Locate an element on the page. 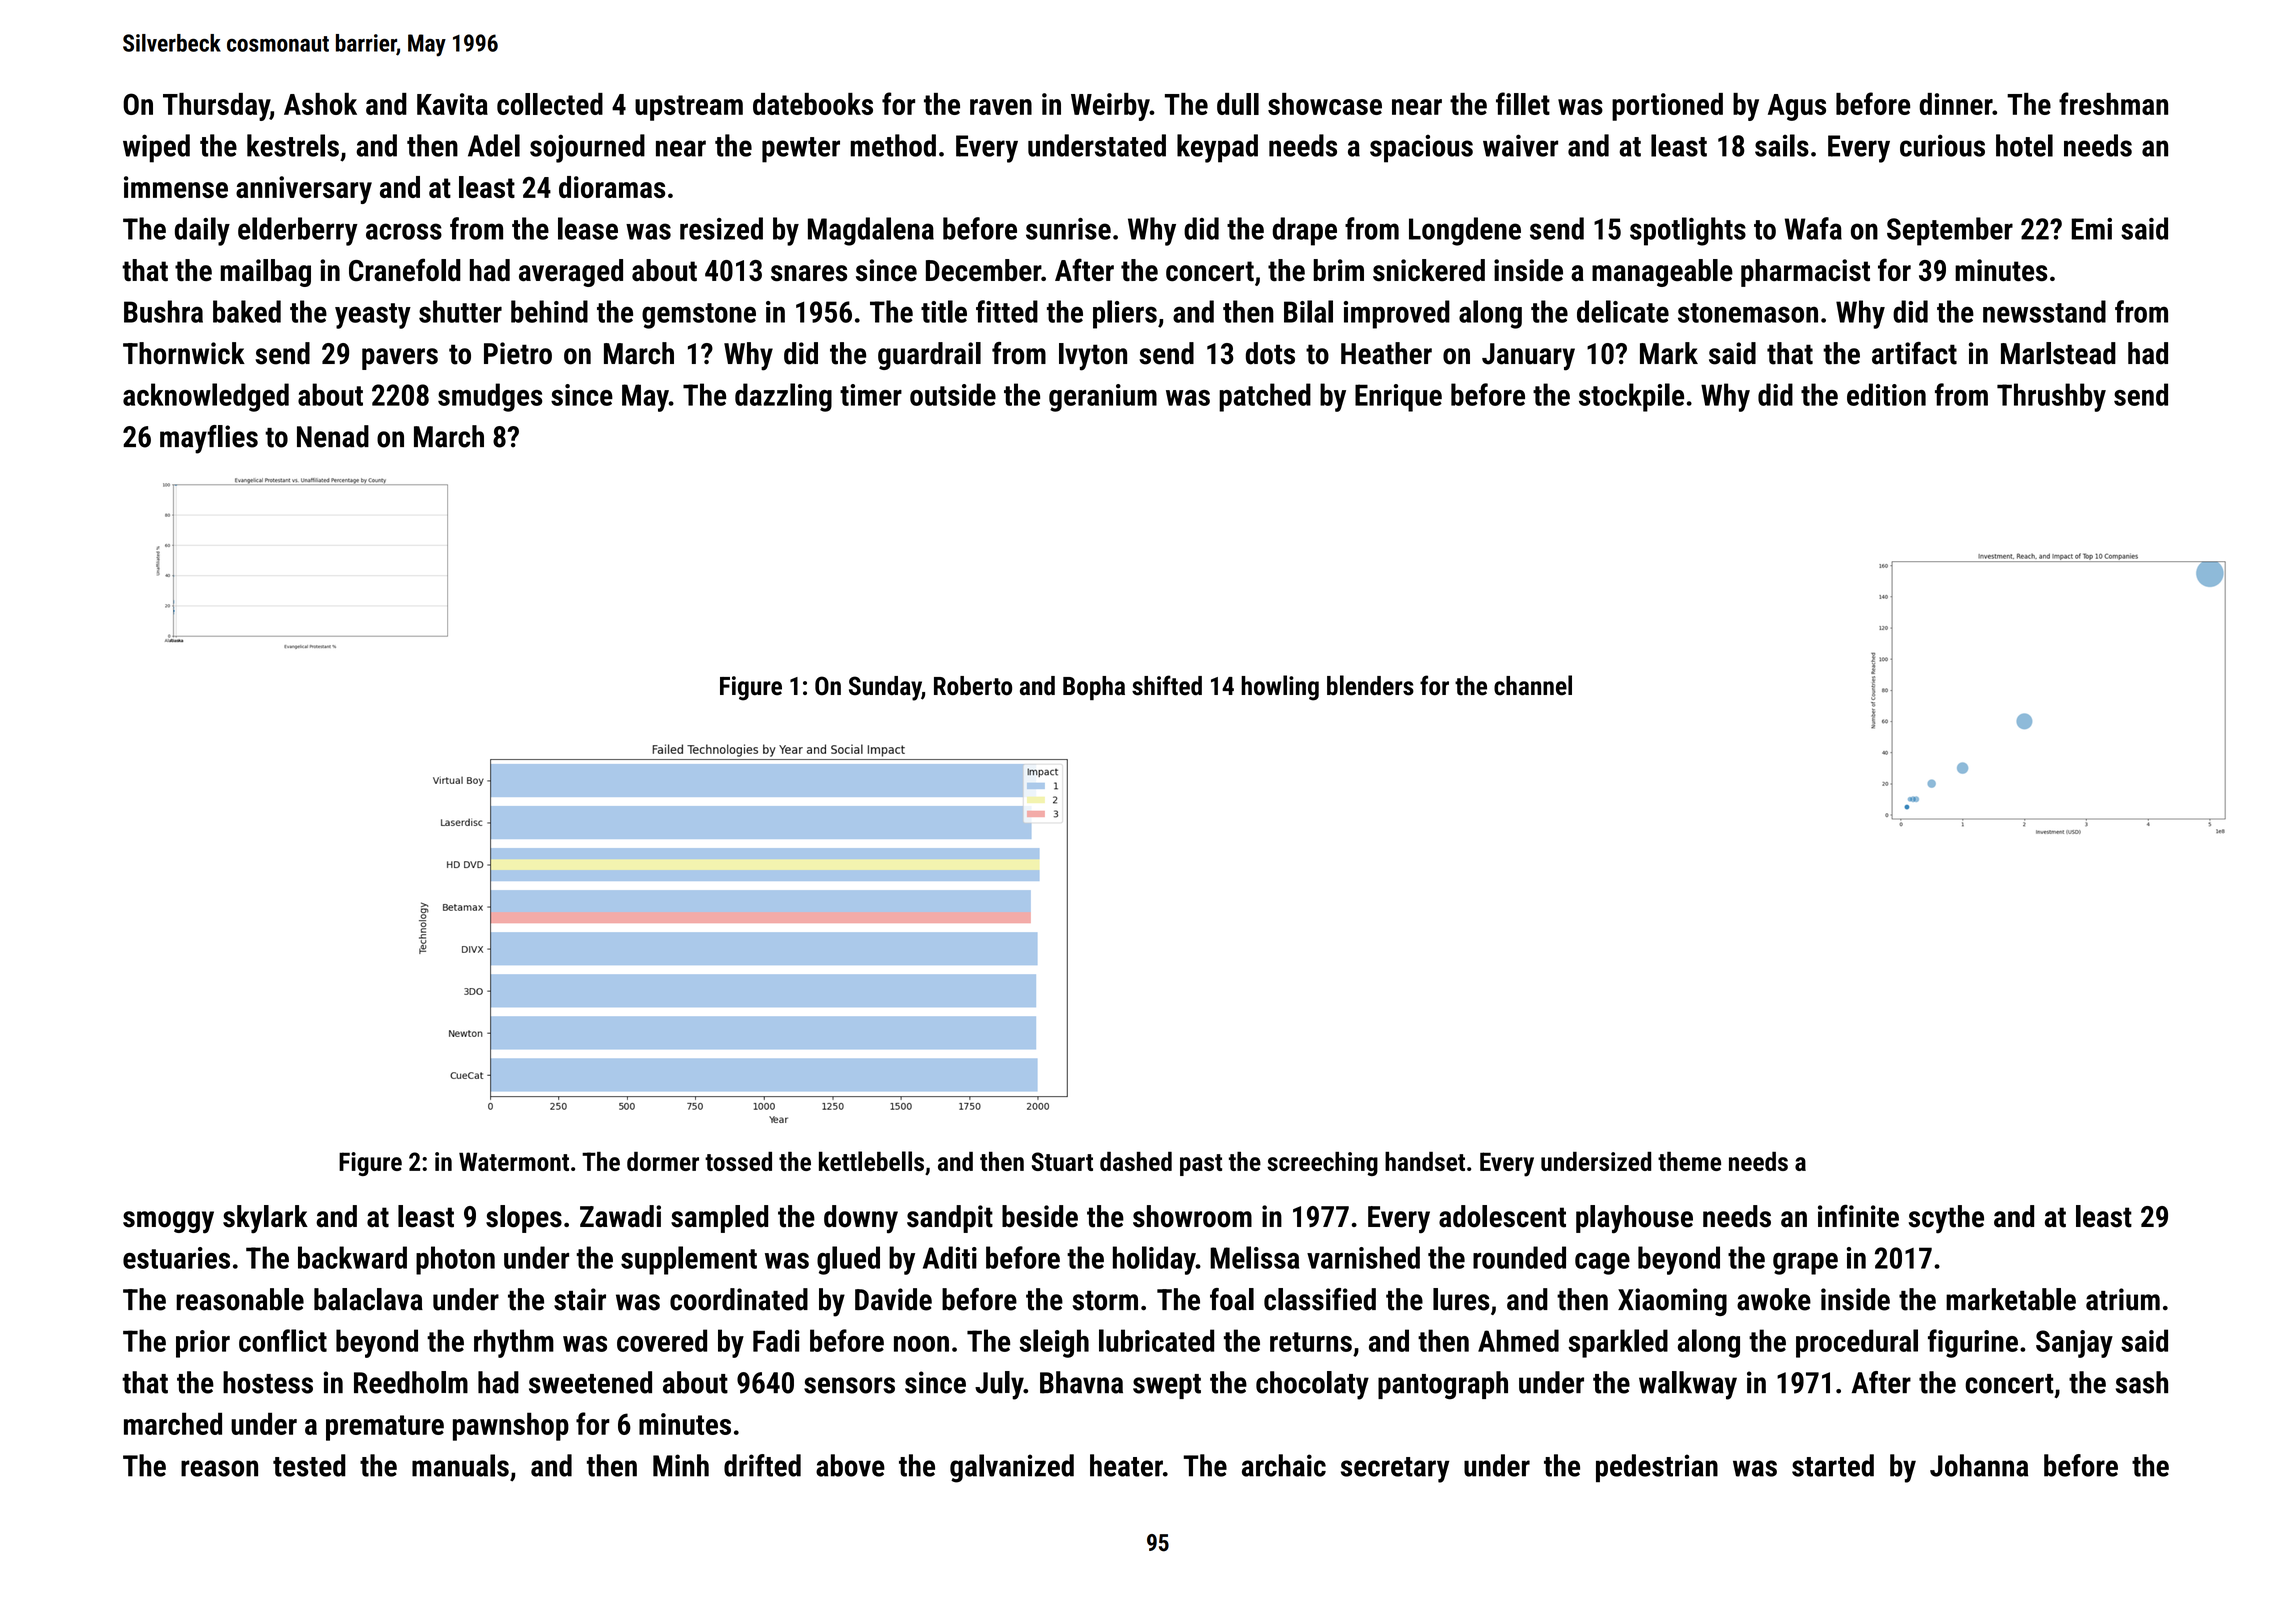 This document has height=1620, width=2292. storm is located at coordinates (1105, 1301).
